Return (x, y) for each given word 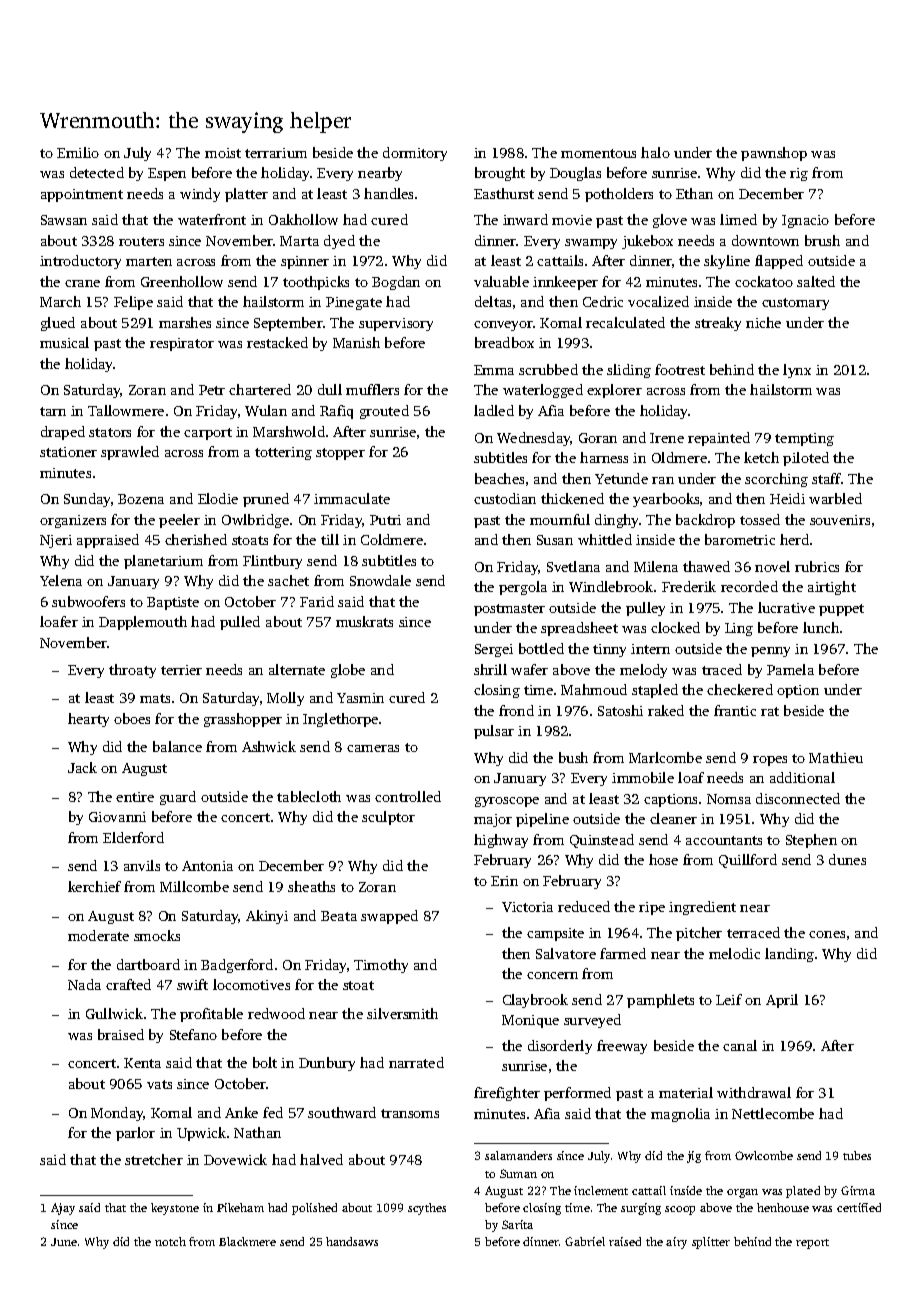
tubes (857, 1155)
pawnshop (774, 154)
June (64, 1242)
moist (223, 153)
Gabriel (585, 1241)
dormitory (415, 154)
